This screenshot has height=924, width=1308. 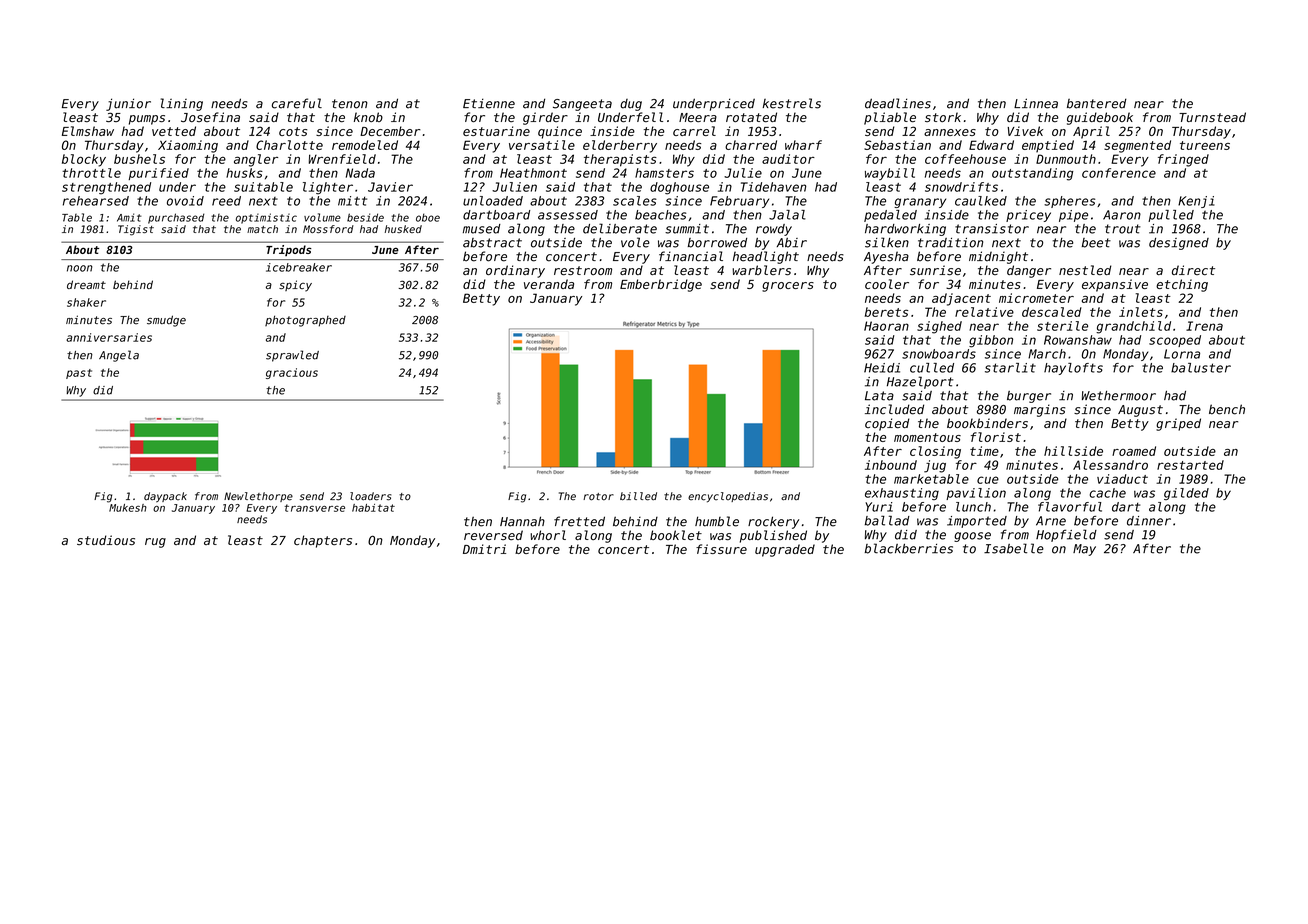 What do you see at coordinates (266, 218) in the screenshot?
I see `optimistic` at bounding box center [266, 218].
